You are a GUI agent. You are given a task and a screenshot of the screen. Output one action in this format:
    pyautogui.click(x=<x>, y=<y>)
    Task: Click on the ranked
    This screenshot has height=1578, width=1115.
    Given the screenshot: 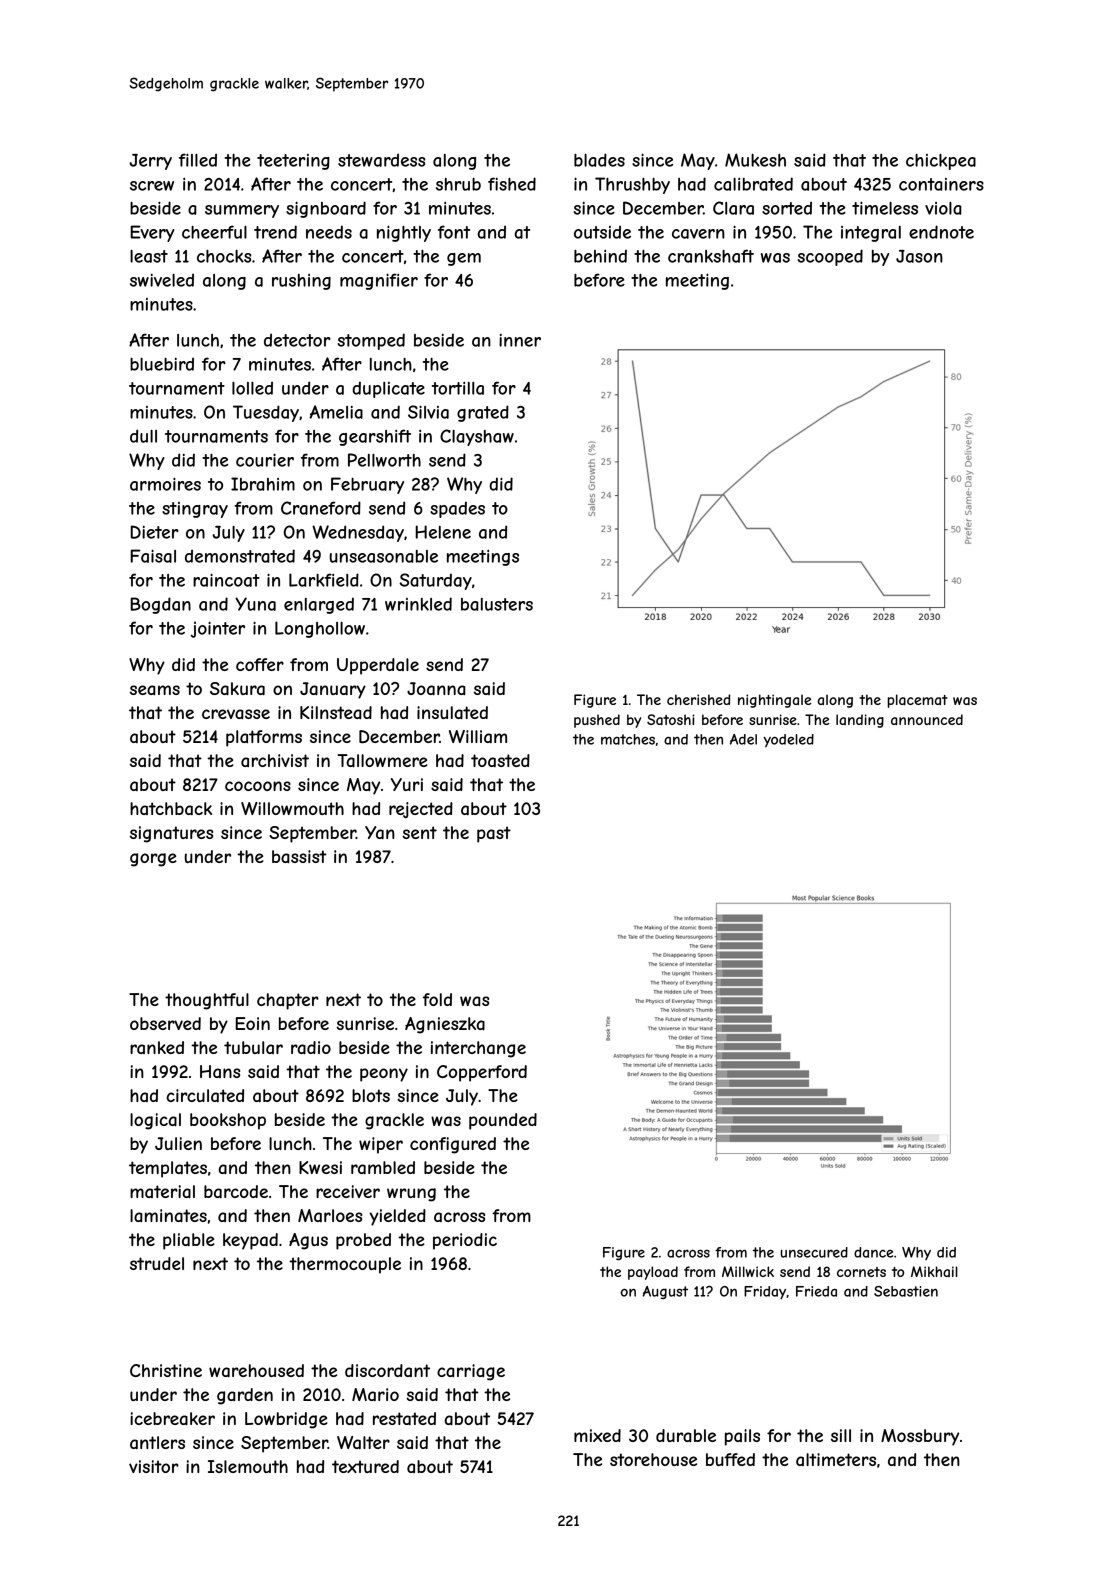 What is the action you would take?
    pyautogui.click(x=157, y=1047)
